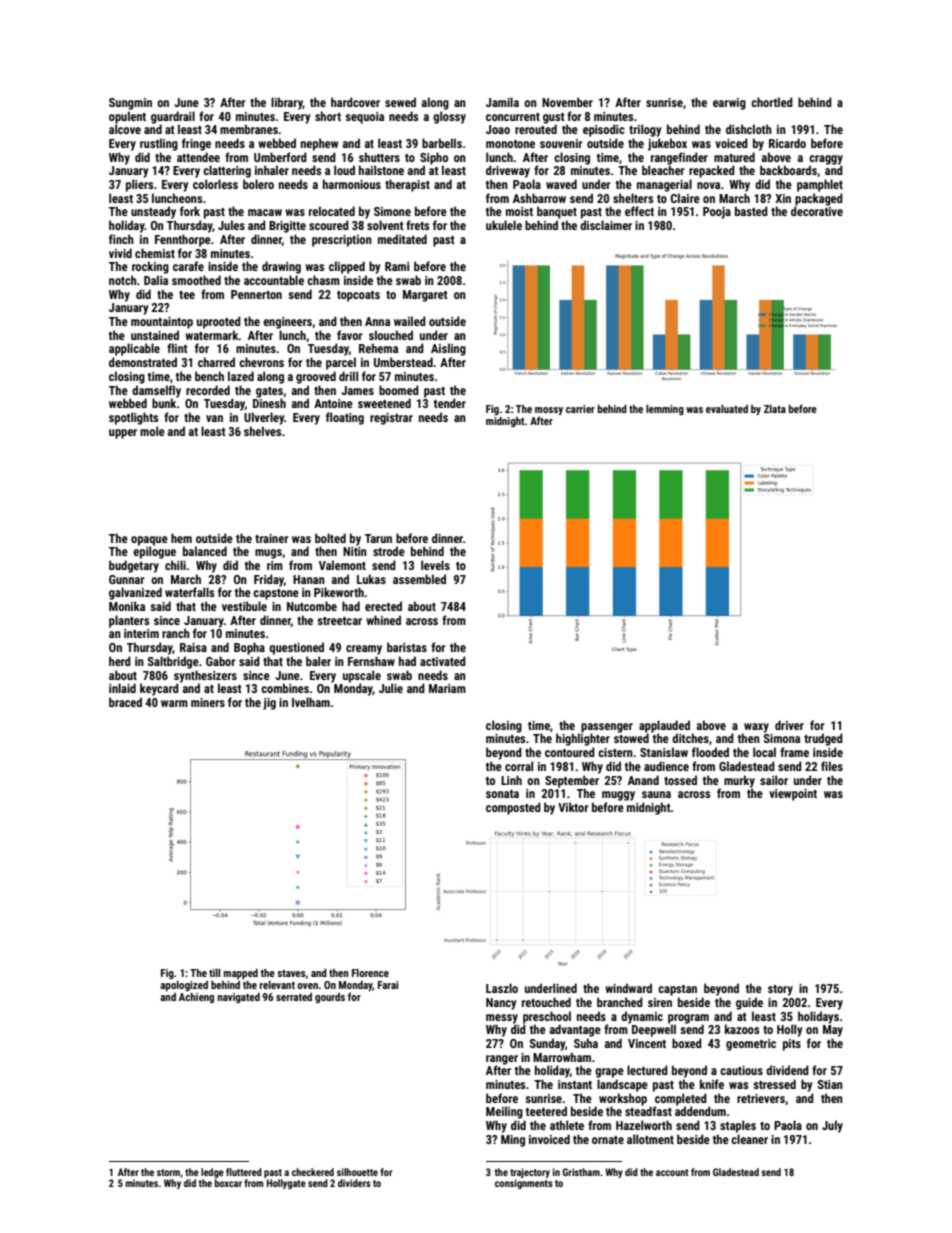 Image resolution: width=952 pixels, height=1233 pixels. Describe the element at coordinates (311, 702) in the screenshot. I see `Ivelham` at that location.
